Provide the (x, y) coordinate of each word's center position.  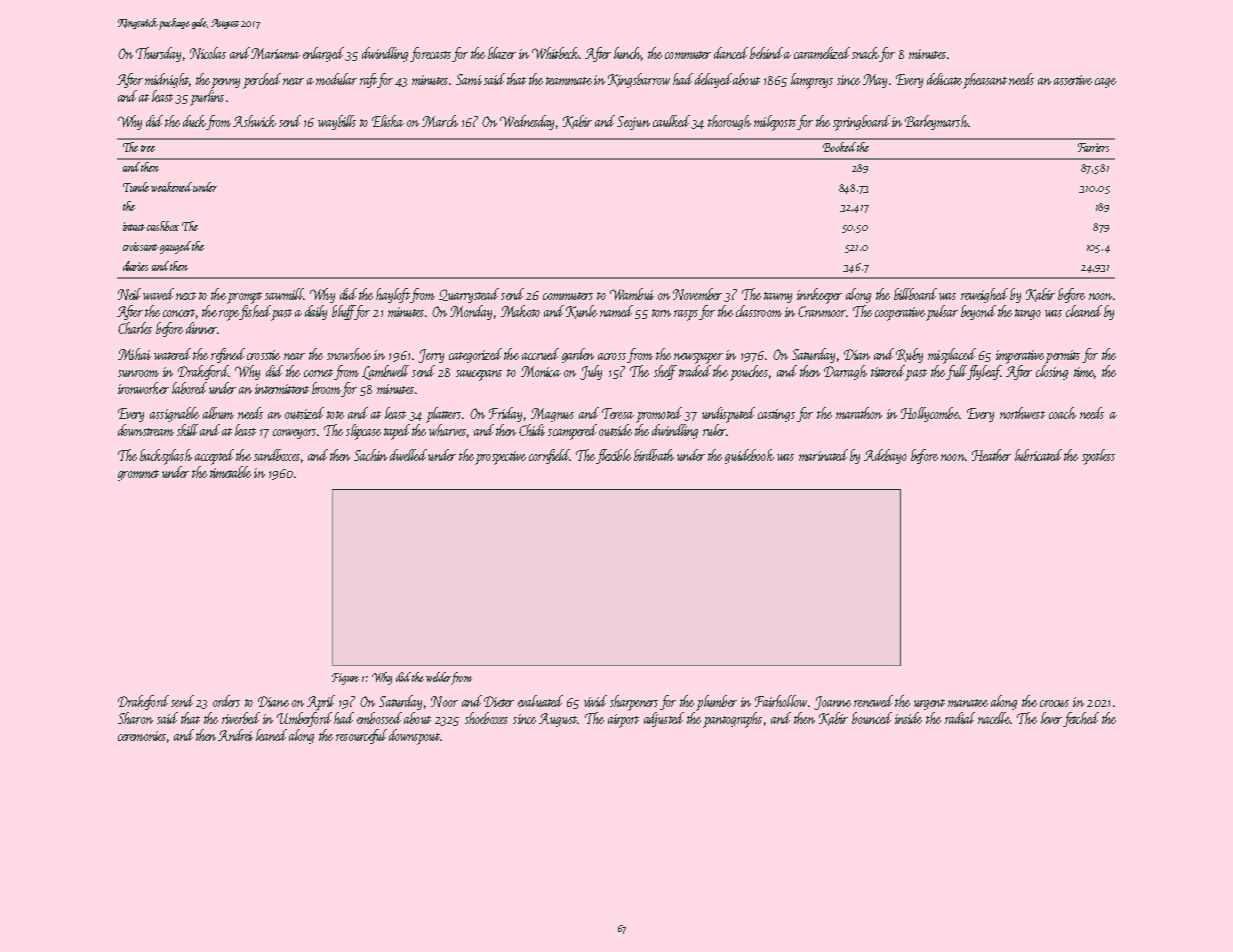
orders (226, 701)
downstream (146, 430)
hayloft (393, 295)
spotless (1098, 457)
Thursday (158, 54)
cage (1105, 83)
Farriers (1093, 147)
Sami (469, 79)
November (697, 294)
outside (615, 430)
